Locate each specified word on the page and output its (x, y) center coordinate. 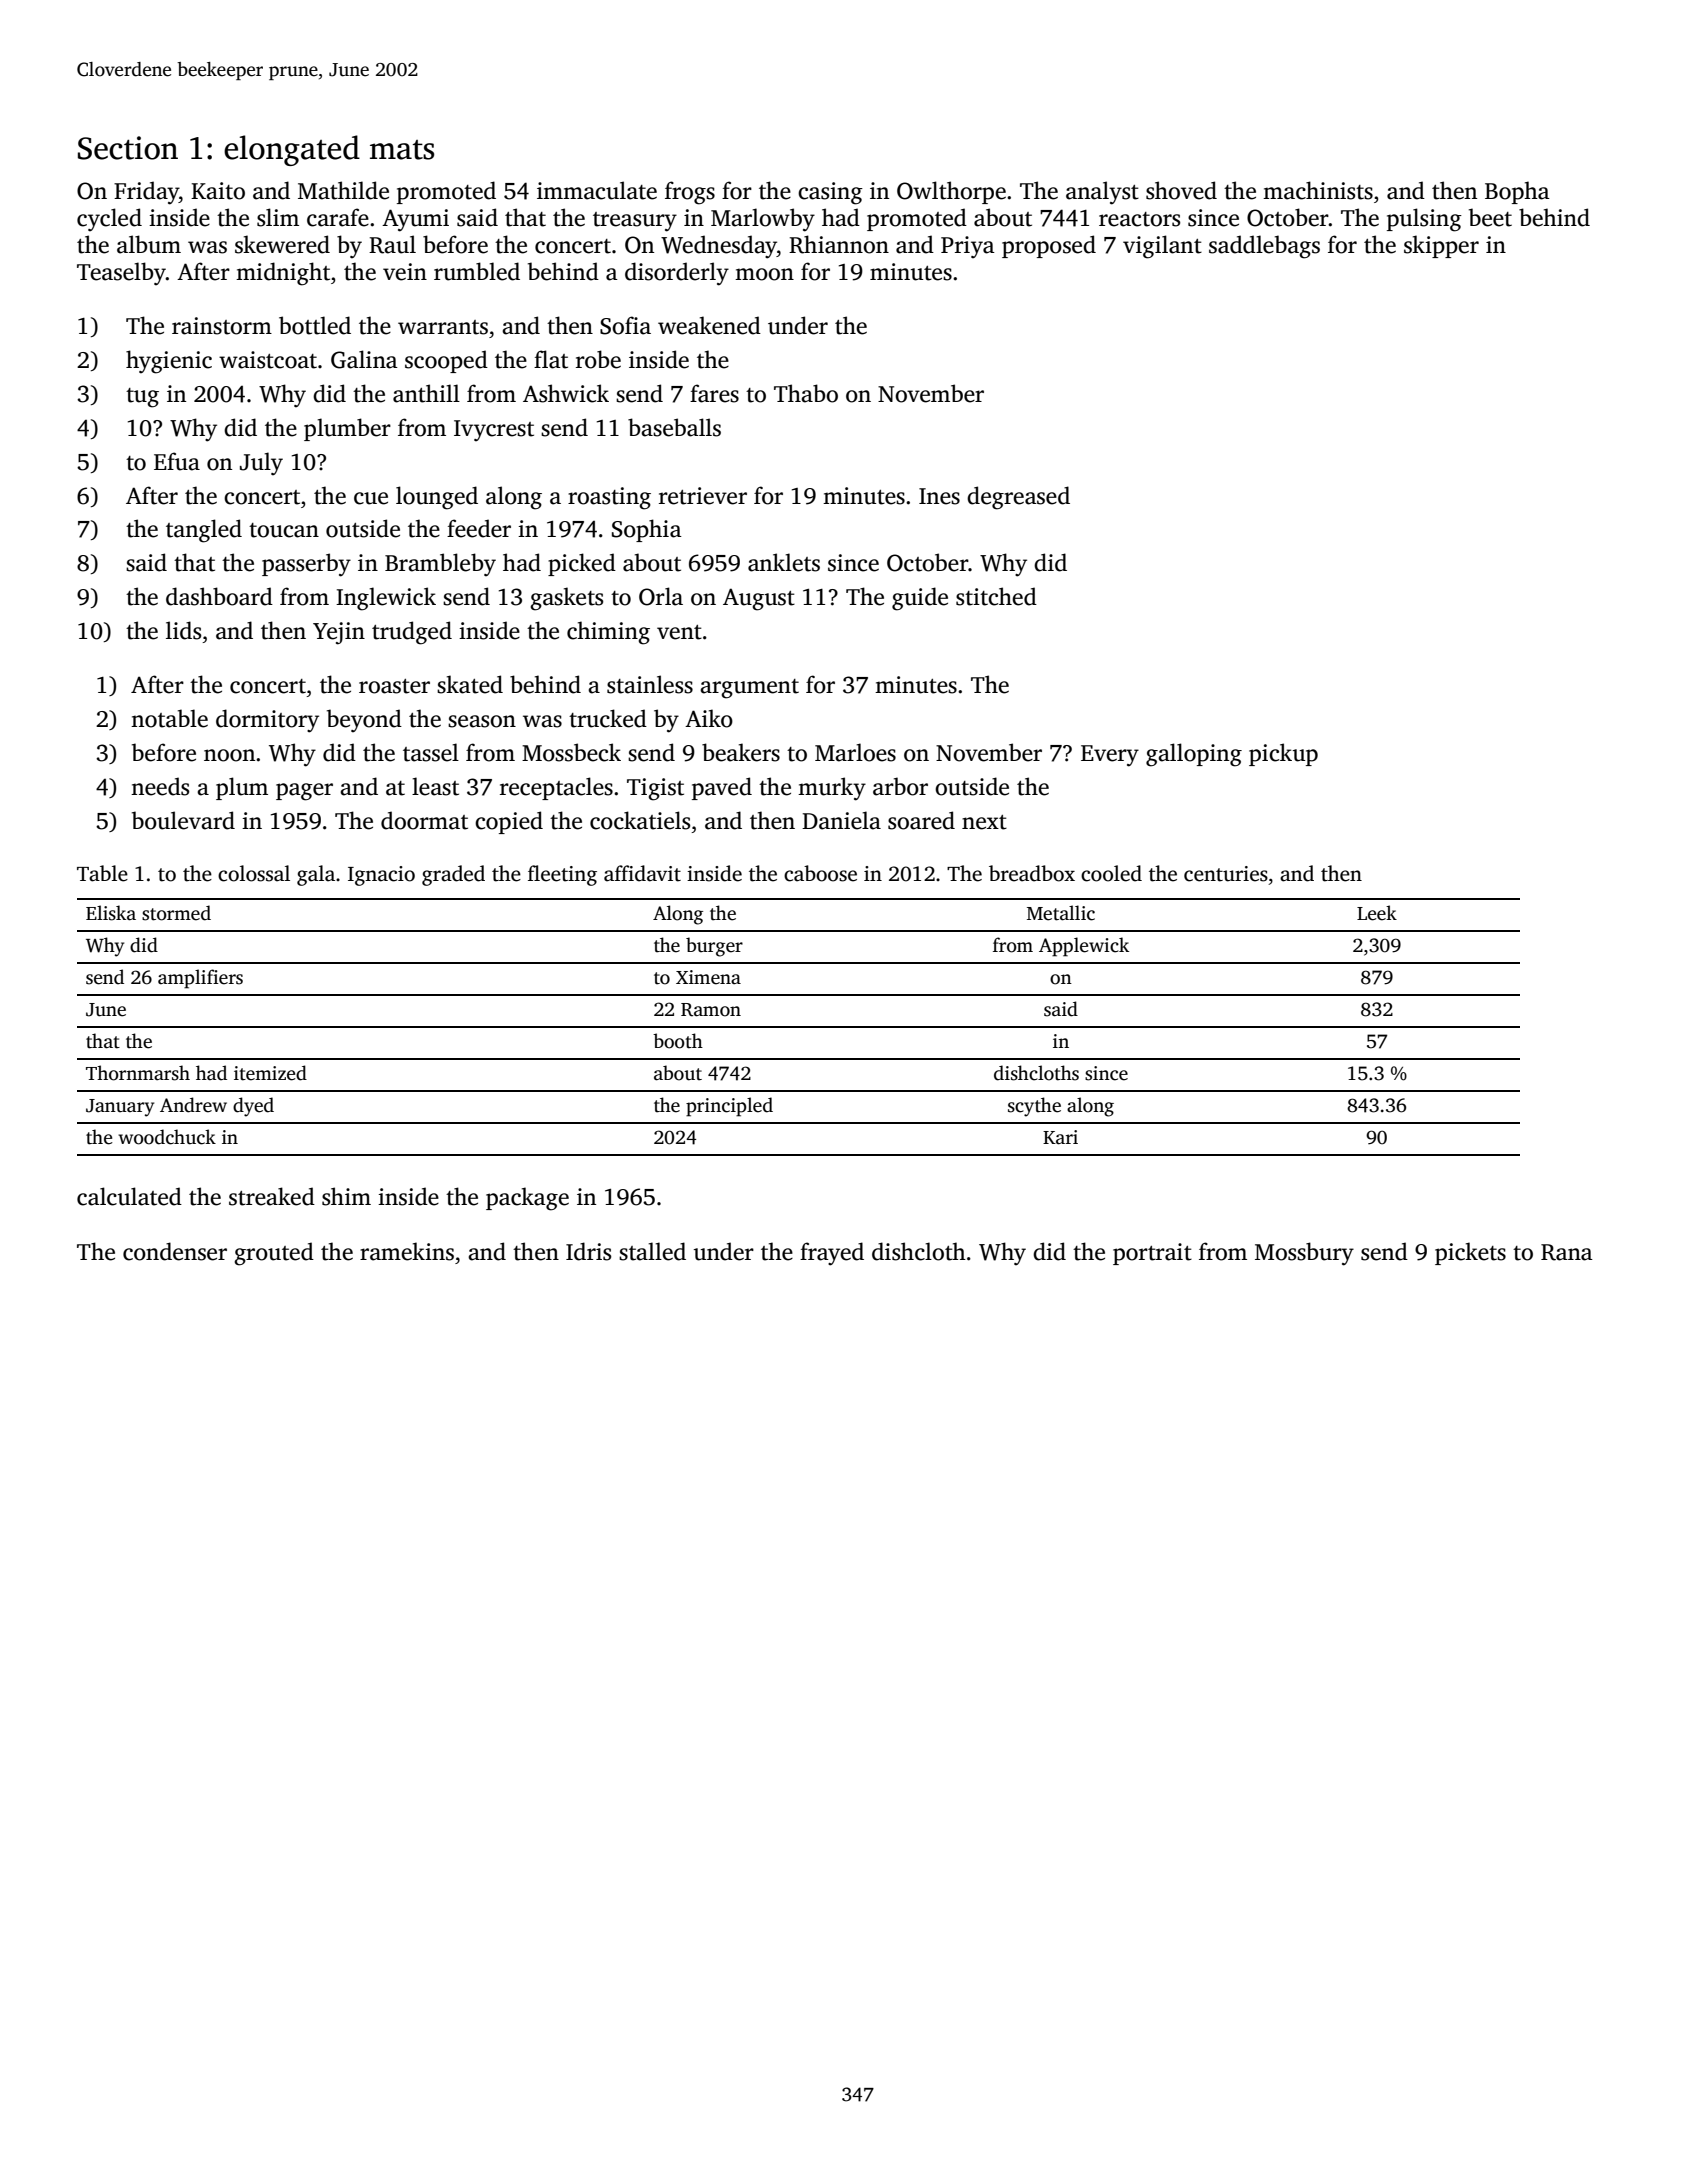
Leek (1377, 913)
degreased (1018, 498)
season (482, 721)
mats (402, 150)
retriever (703, 496)
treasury (635, 222)
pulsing (1424, 220)
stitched (996, 596)
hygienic (169, 362)
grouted (274, 1254)
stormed (176, 913)
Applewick (1084, 947)
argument (749, 689)
